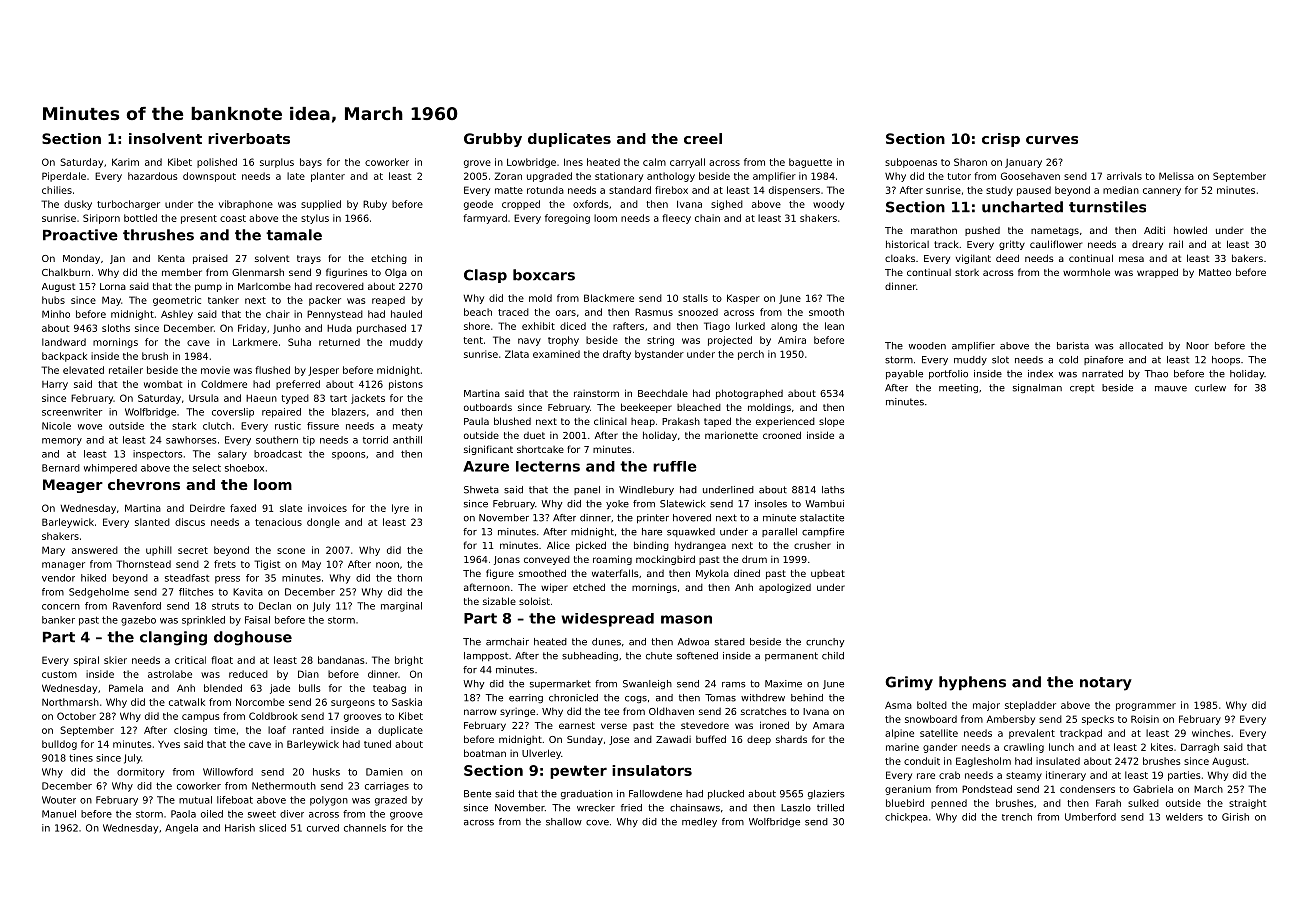  What do you see at coordinates (1171, 389) in the page?
I see `mauve` at bounding box center [1171, 389].
